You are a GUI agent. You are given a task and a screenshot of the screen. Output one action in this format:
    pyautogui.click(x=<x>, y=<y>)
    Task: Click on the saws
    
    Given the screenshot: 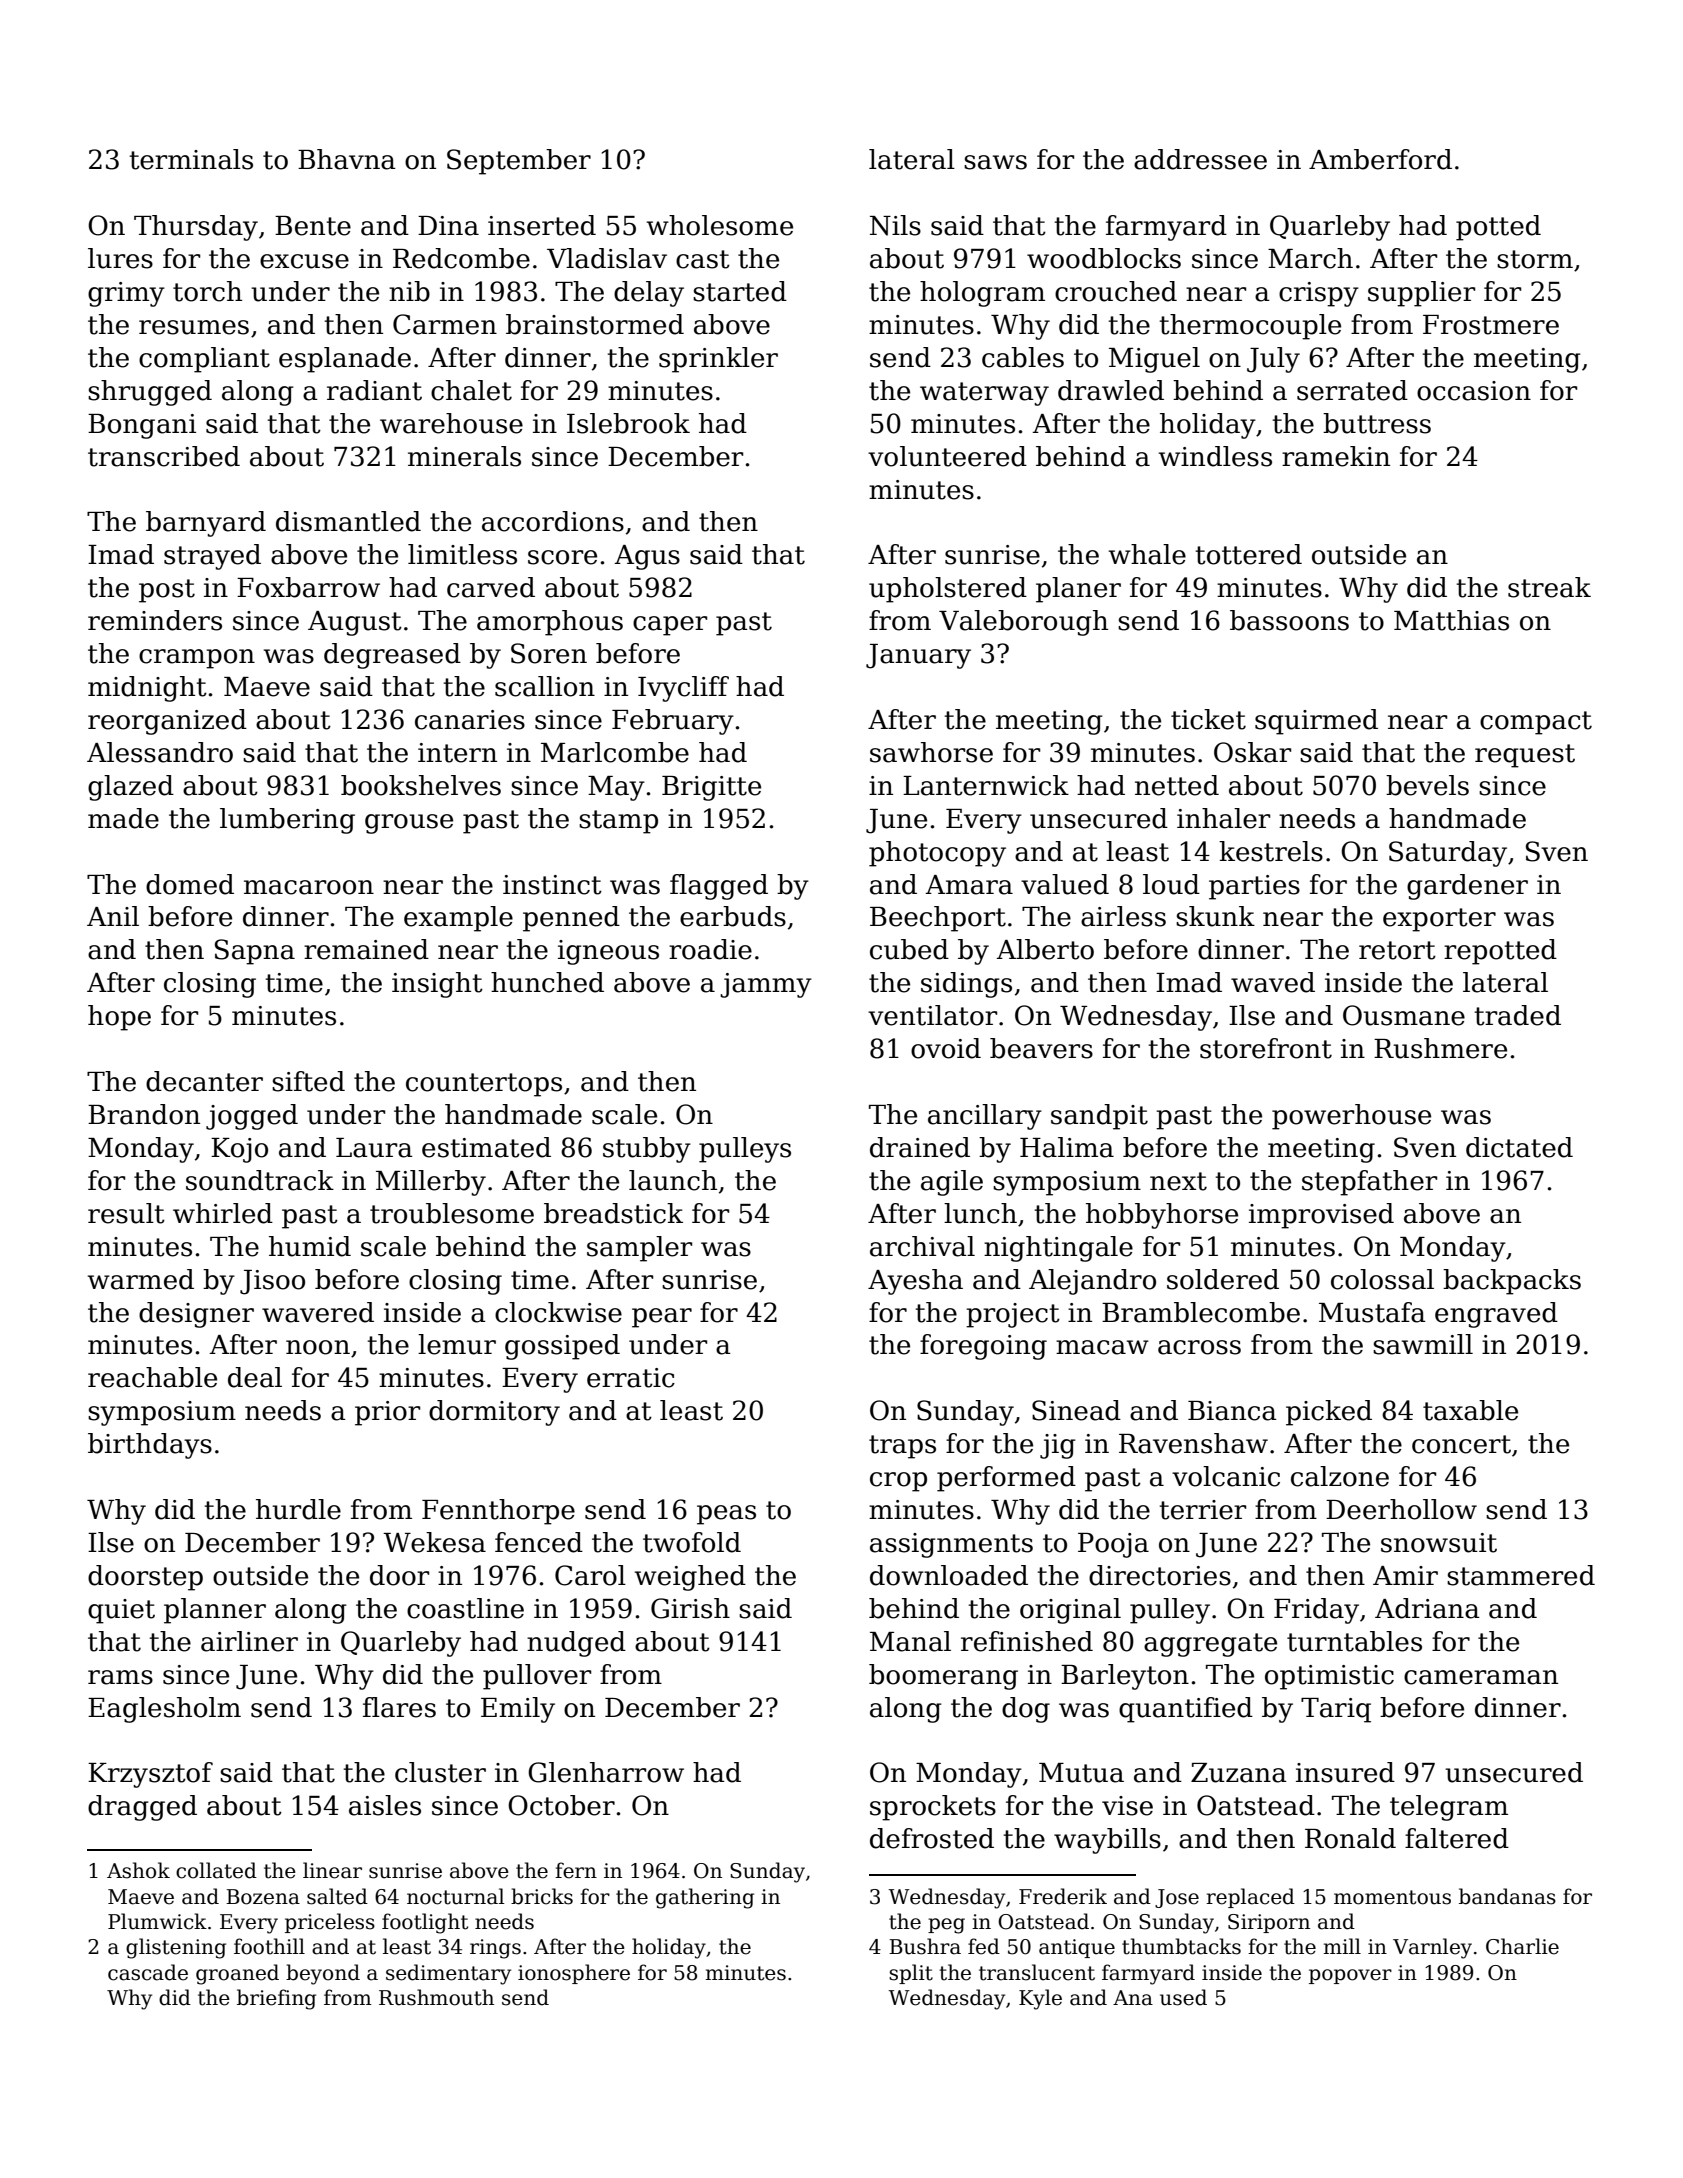 What is the action you would take?
    pyautogui.click(x=995, y=162)
